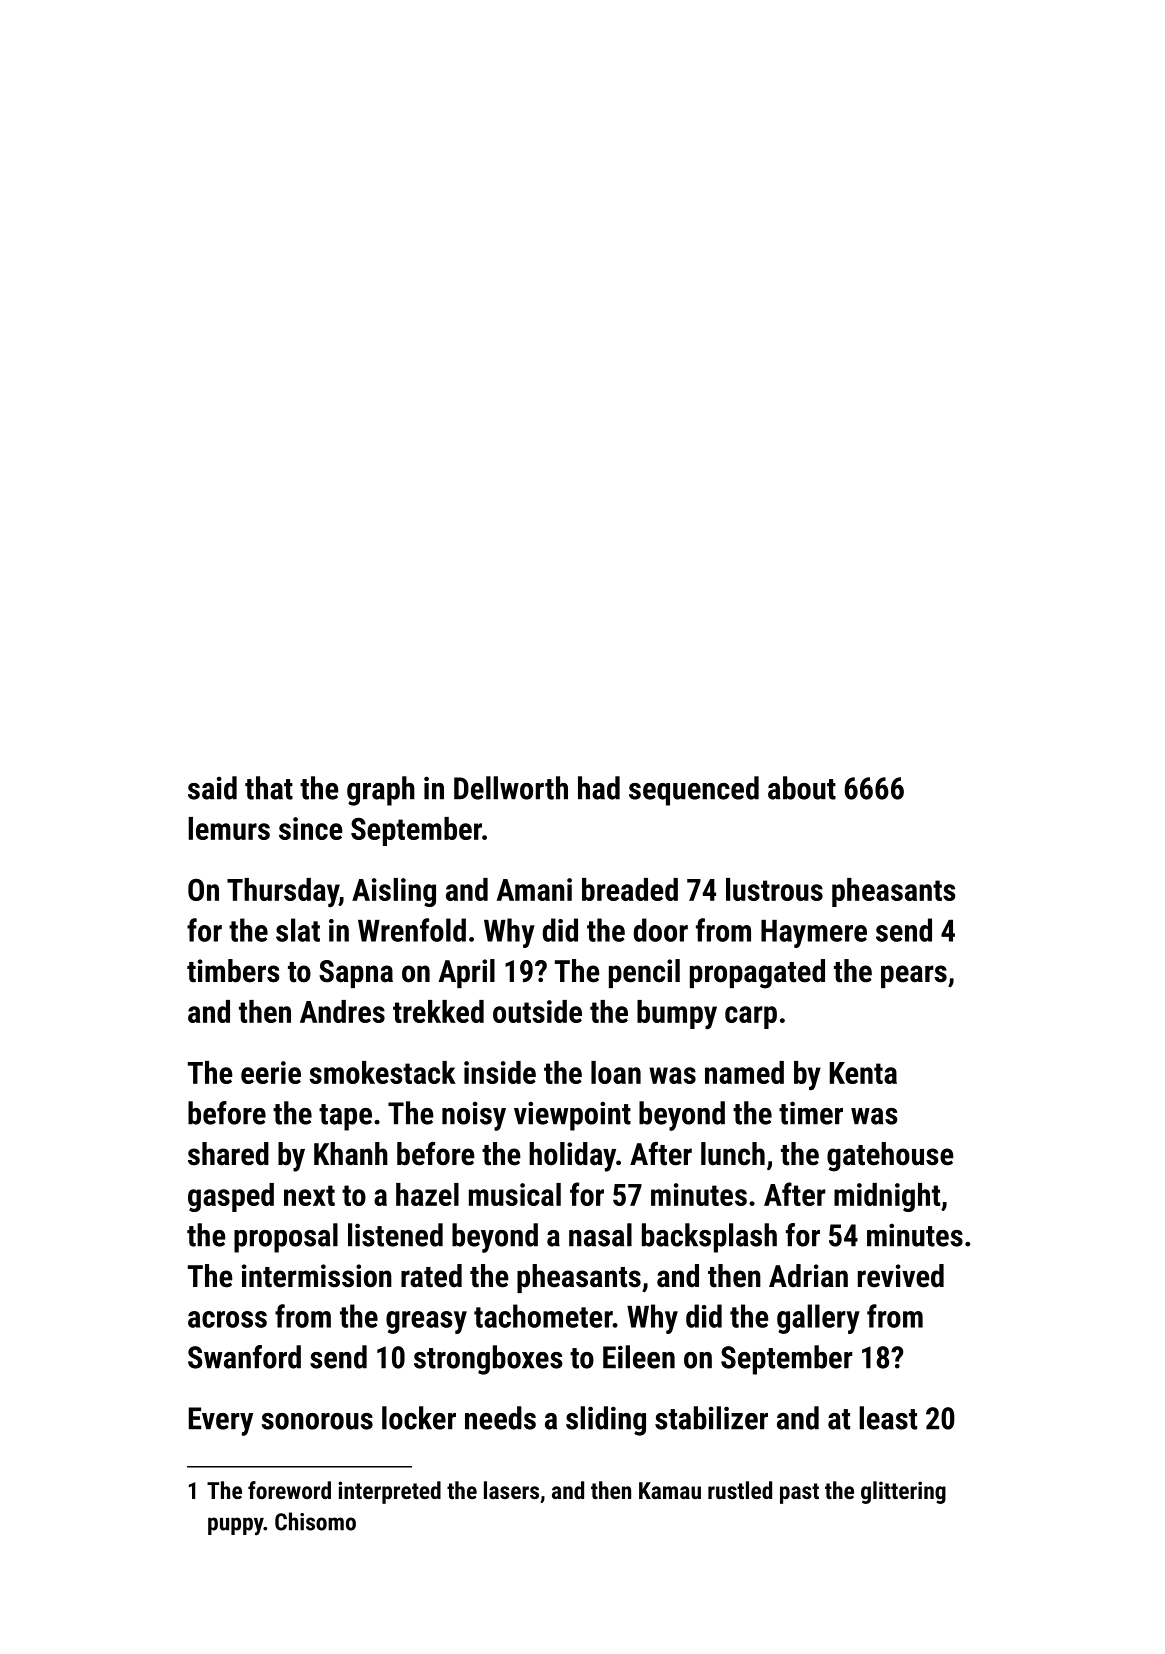 The height and width of the screenshot is (1654, 1165). I want to click on named, so click(744, 1072).
